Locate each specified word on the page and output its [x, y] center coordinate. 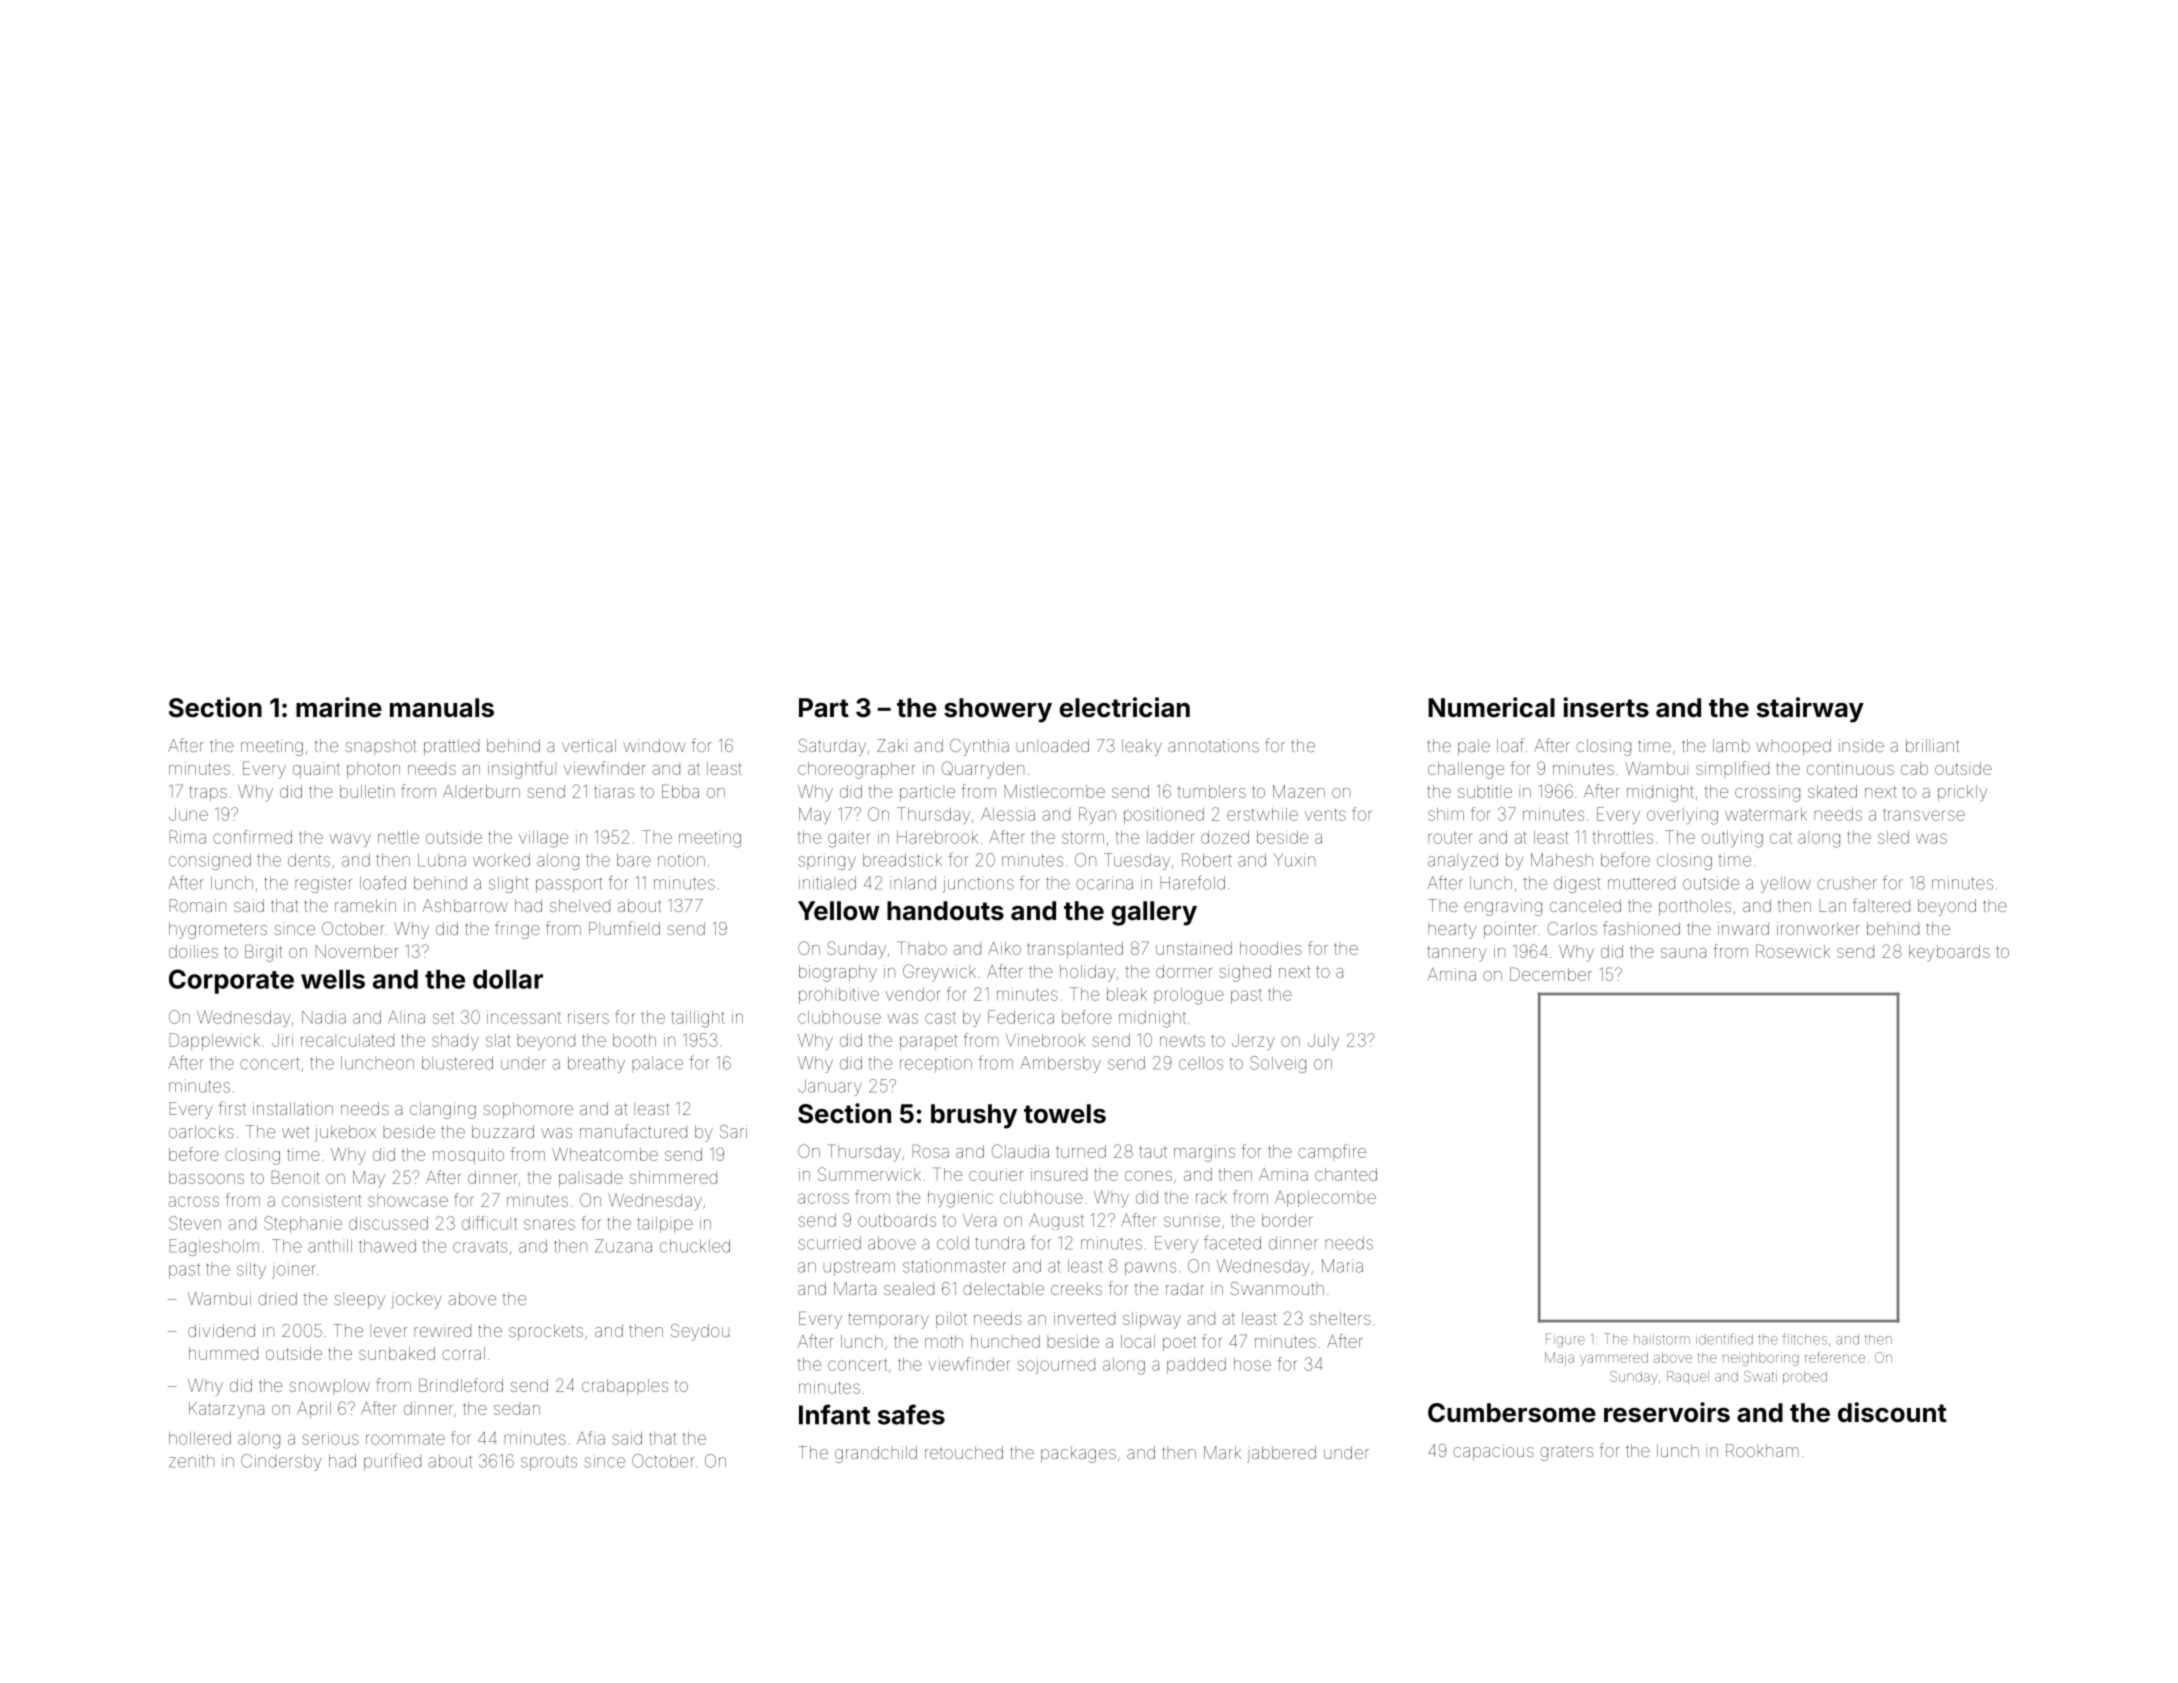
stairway [1810, 710]
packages [1078, 1454]
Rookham [1762, 1450]
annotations [1213, 745]
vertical [589, 745]
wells [333, 979]
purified [392, 1462]
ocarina [1104, 883]
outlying [1732, 839]
